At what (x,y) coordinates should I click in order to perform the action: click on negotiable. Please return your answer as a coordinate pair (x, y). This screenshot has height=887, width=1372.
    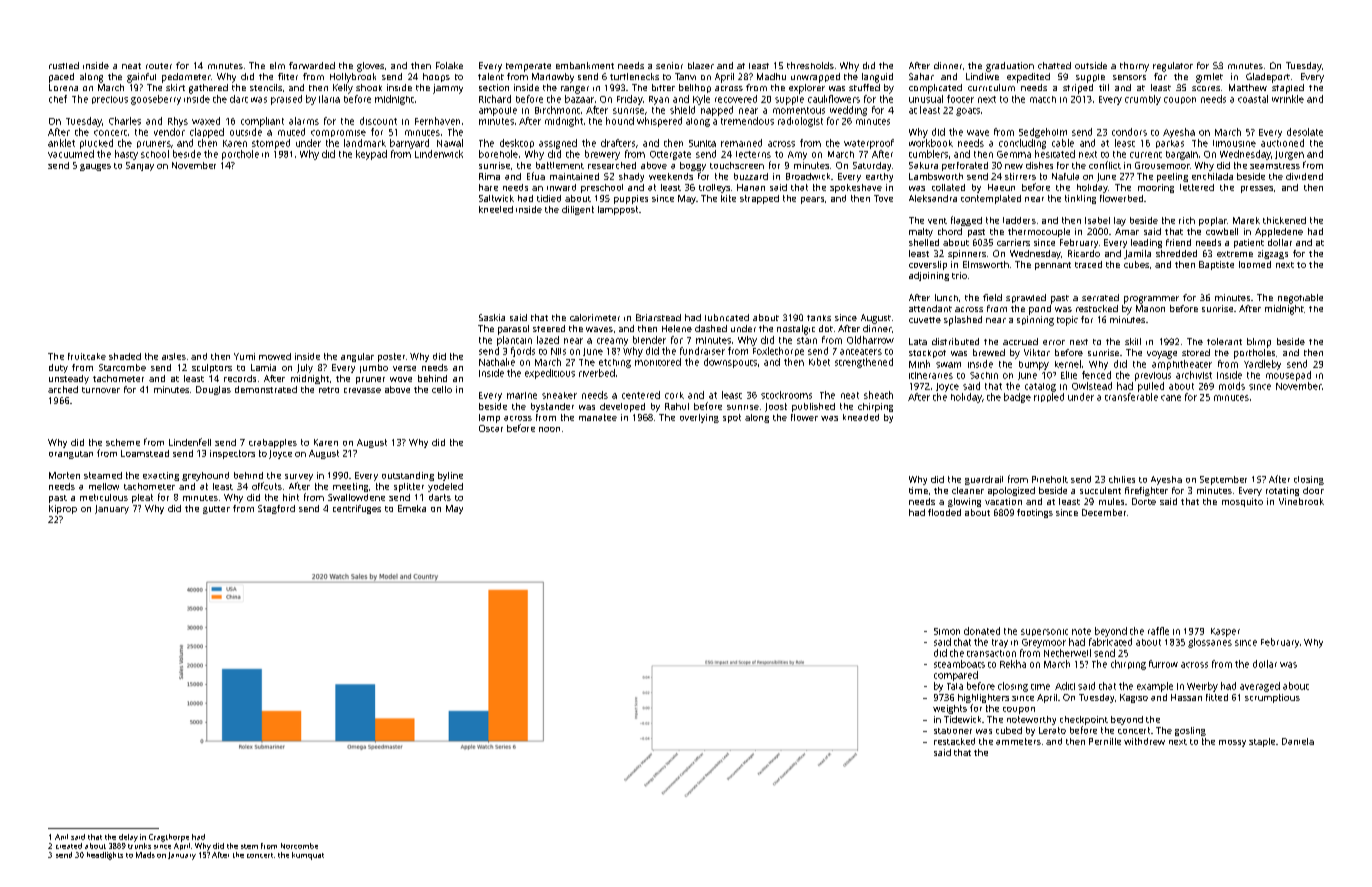
    Looking at the image, I should click on (1300, 299).
